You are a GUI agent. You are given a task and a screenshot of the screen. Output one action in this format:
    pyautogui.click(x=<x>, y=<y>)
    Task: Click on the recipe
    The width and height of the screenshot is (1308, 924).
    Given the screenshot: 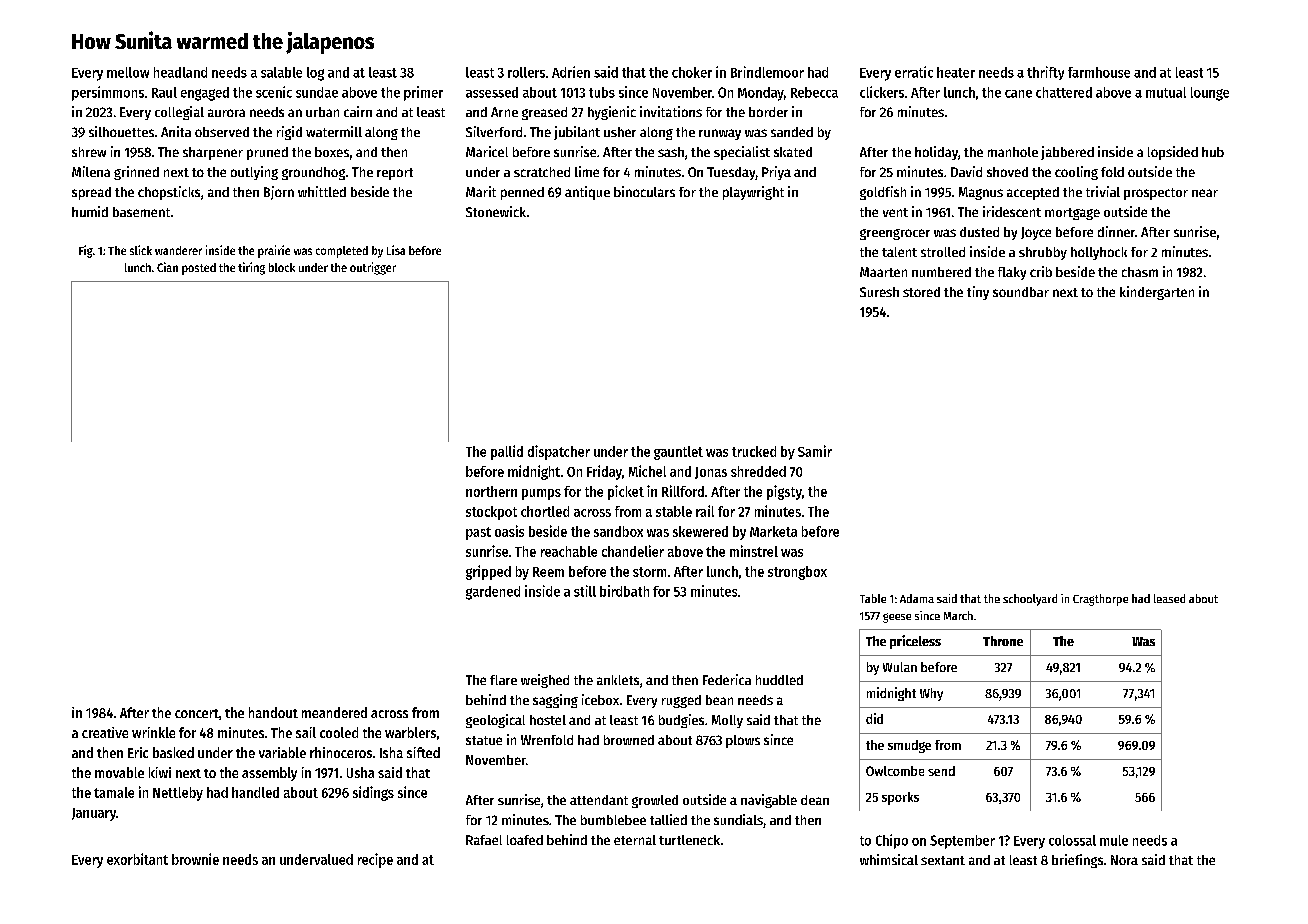 What is the action you would take?
    pyautogui.click(x=375, y=860)
